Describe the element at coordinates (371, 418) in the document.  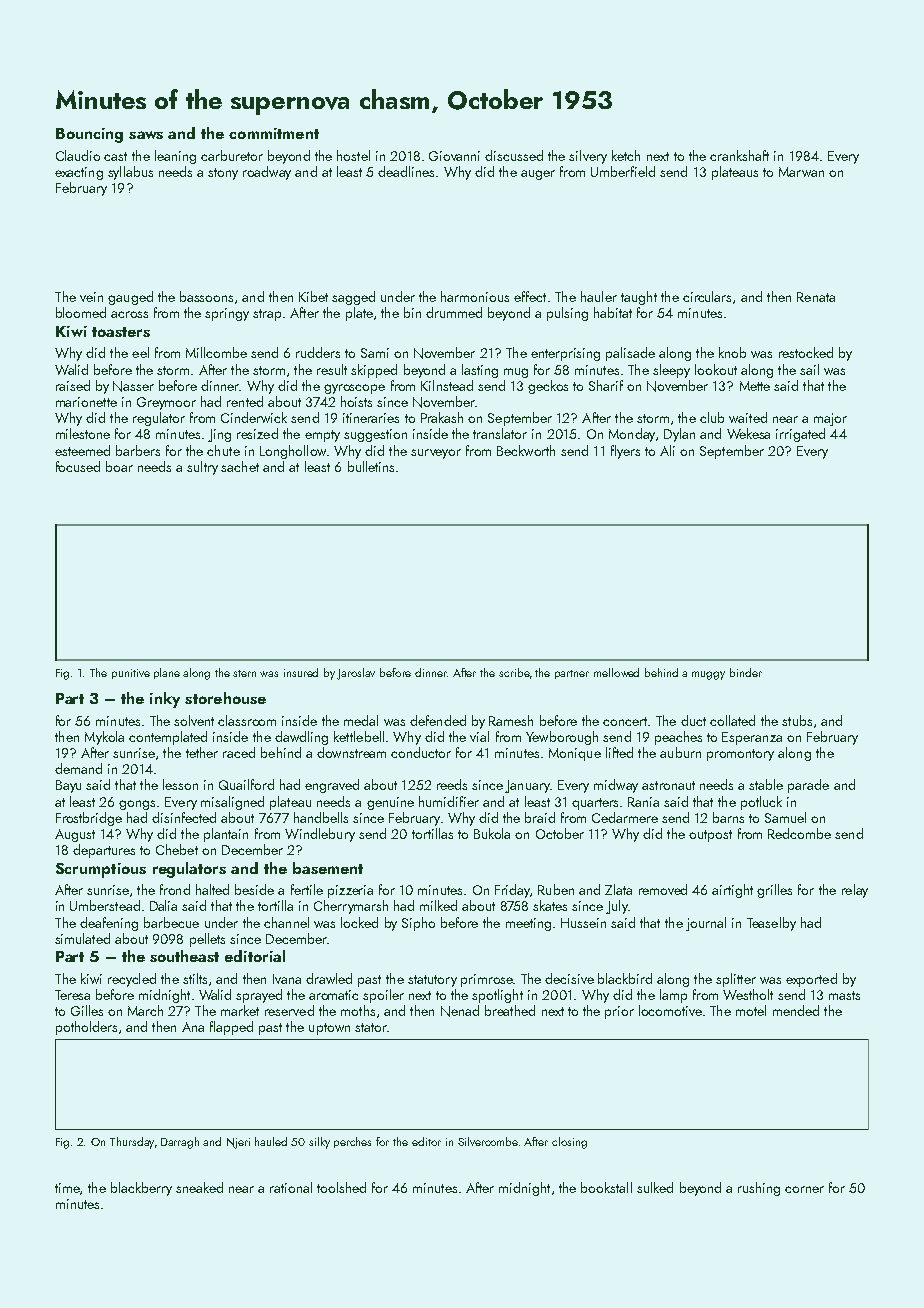
I see `itineraries` at that location.
